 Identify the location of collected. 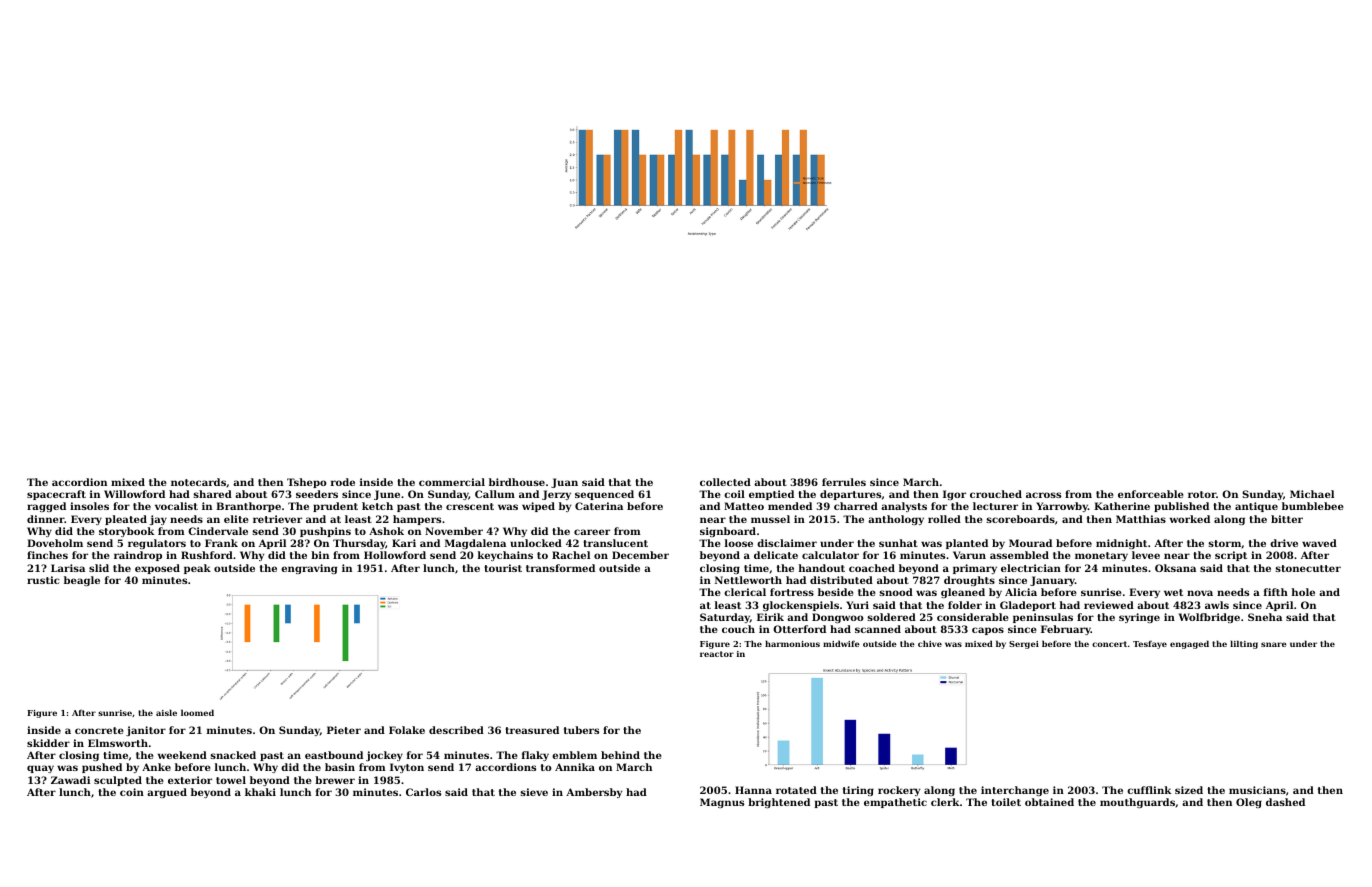
(725, 482).
